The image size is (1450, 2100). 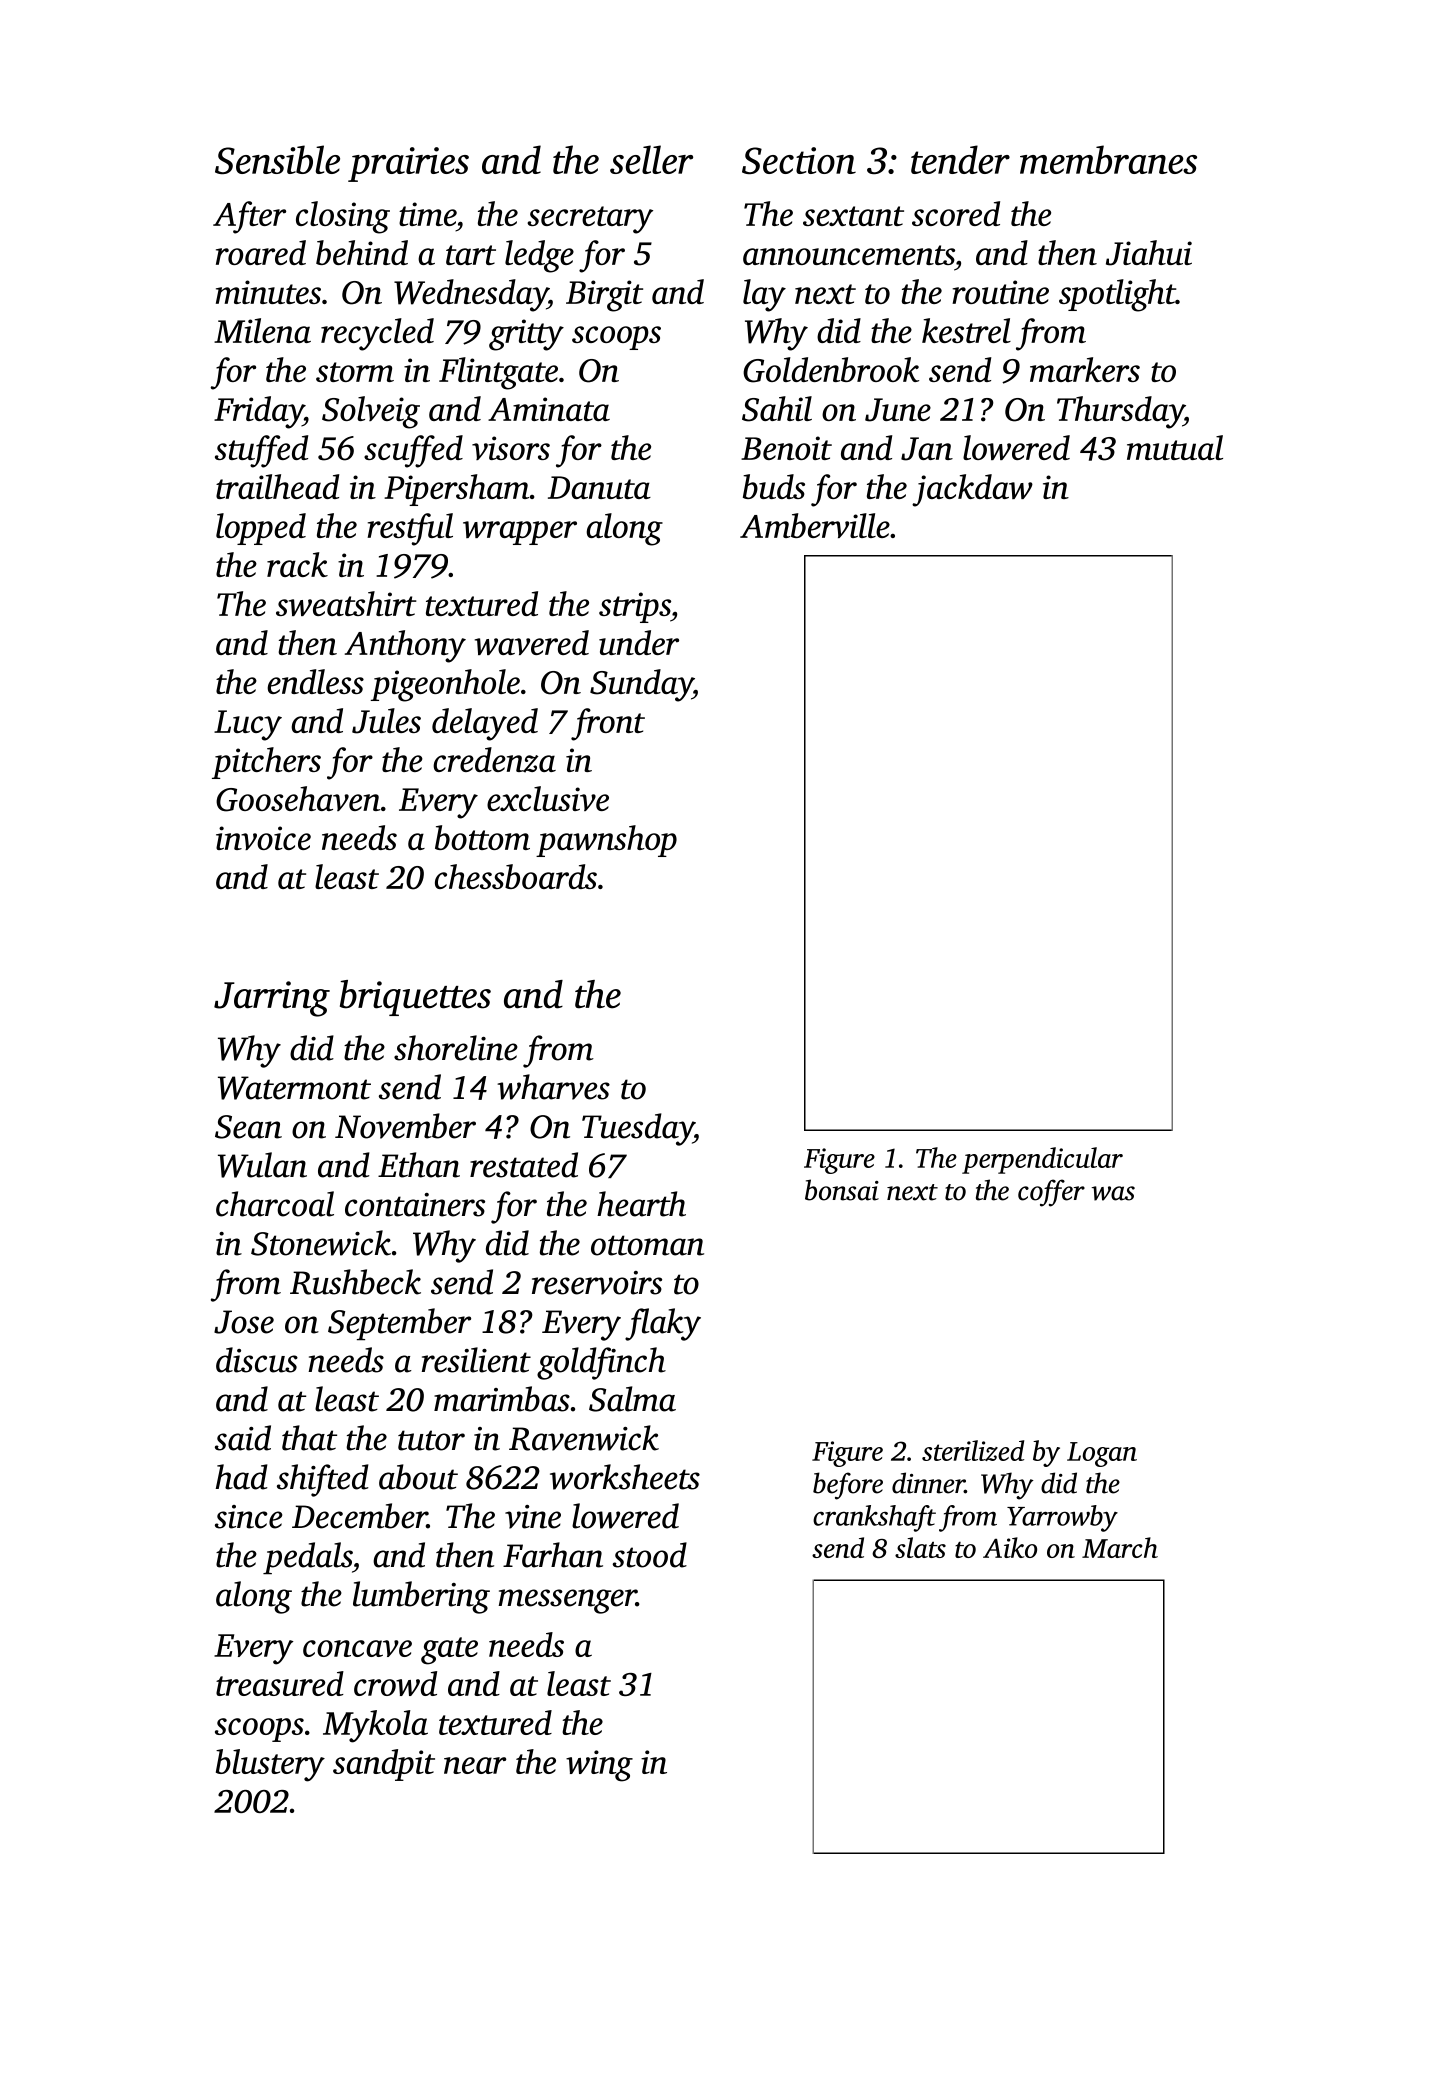 What do you see at coordinates (277, 486) in the image?
I see `trailhead` at bounding box center [277, 486].
